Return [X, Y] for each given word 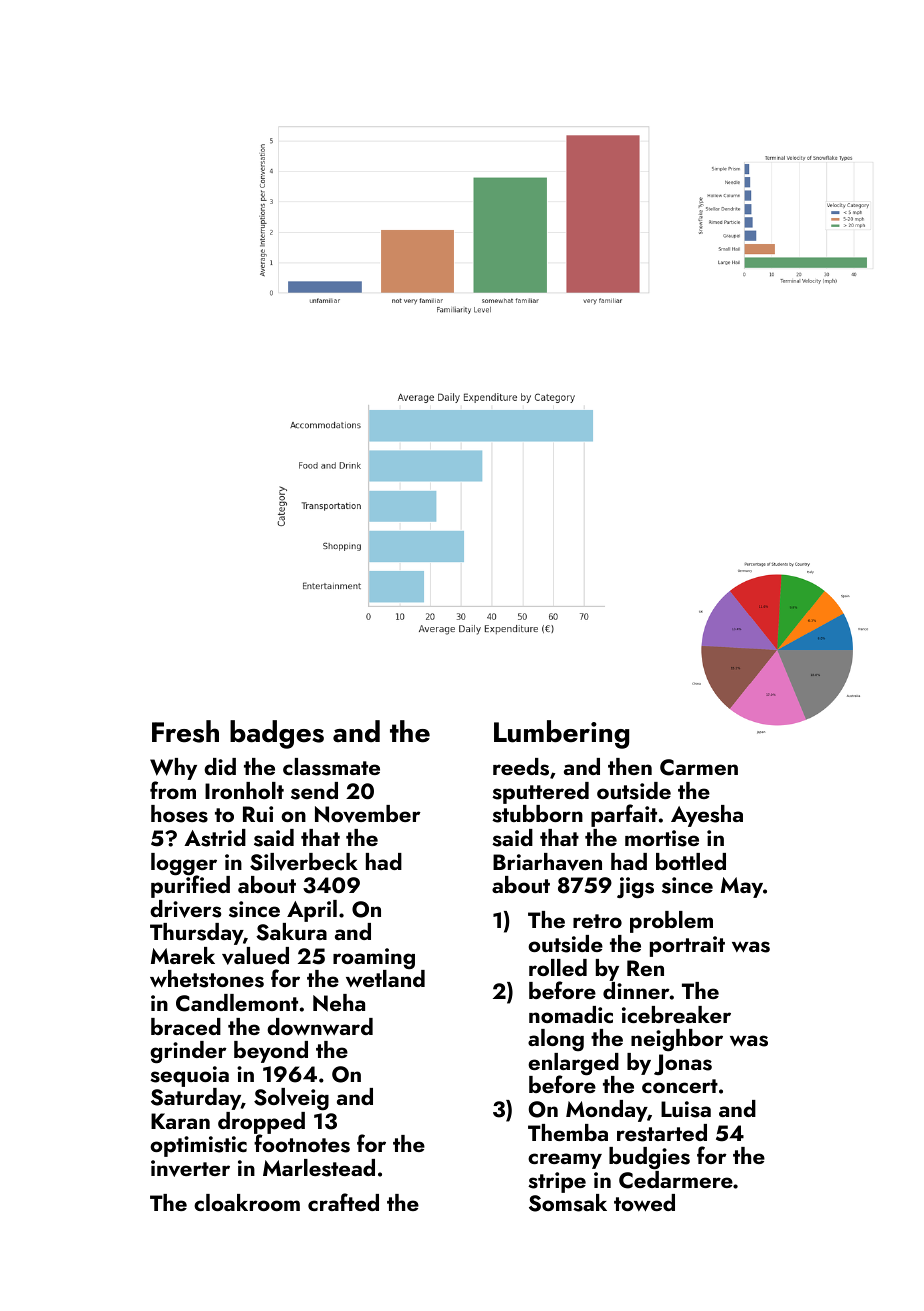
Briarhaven [547, 862]
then [630, 766]
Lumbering [561, 734]
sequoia [189, 1076]
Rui [258, 814]
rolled [558, 967]
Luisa [686, 1109]
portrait [687, 946]
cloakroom [247, 1202]
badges [277, 734]
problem [671, 922]
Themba [568, 1132]
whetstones [207, 979]
